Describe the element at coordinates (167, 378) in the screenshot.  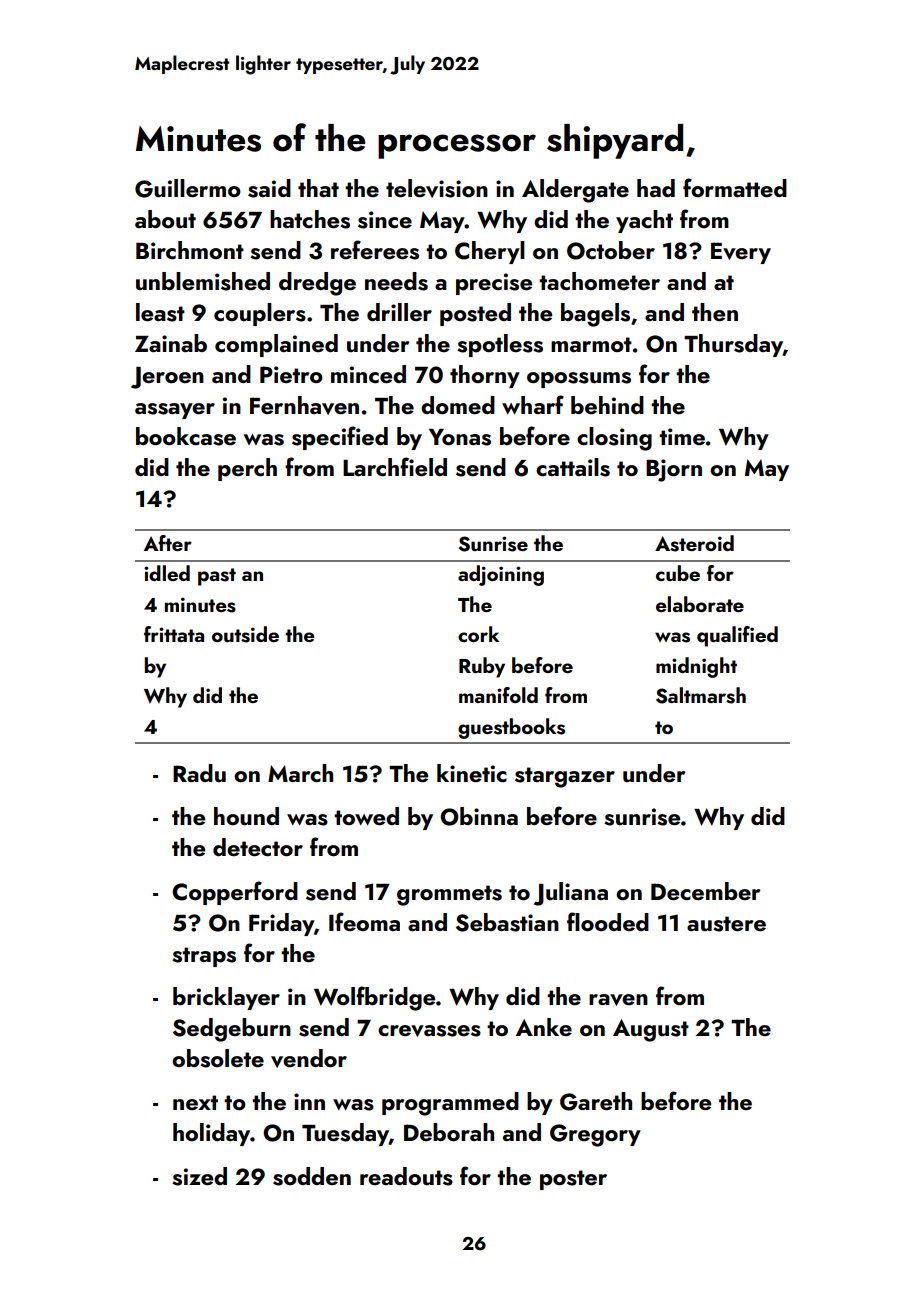
I see `Jeroen` at that location.
